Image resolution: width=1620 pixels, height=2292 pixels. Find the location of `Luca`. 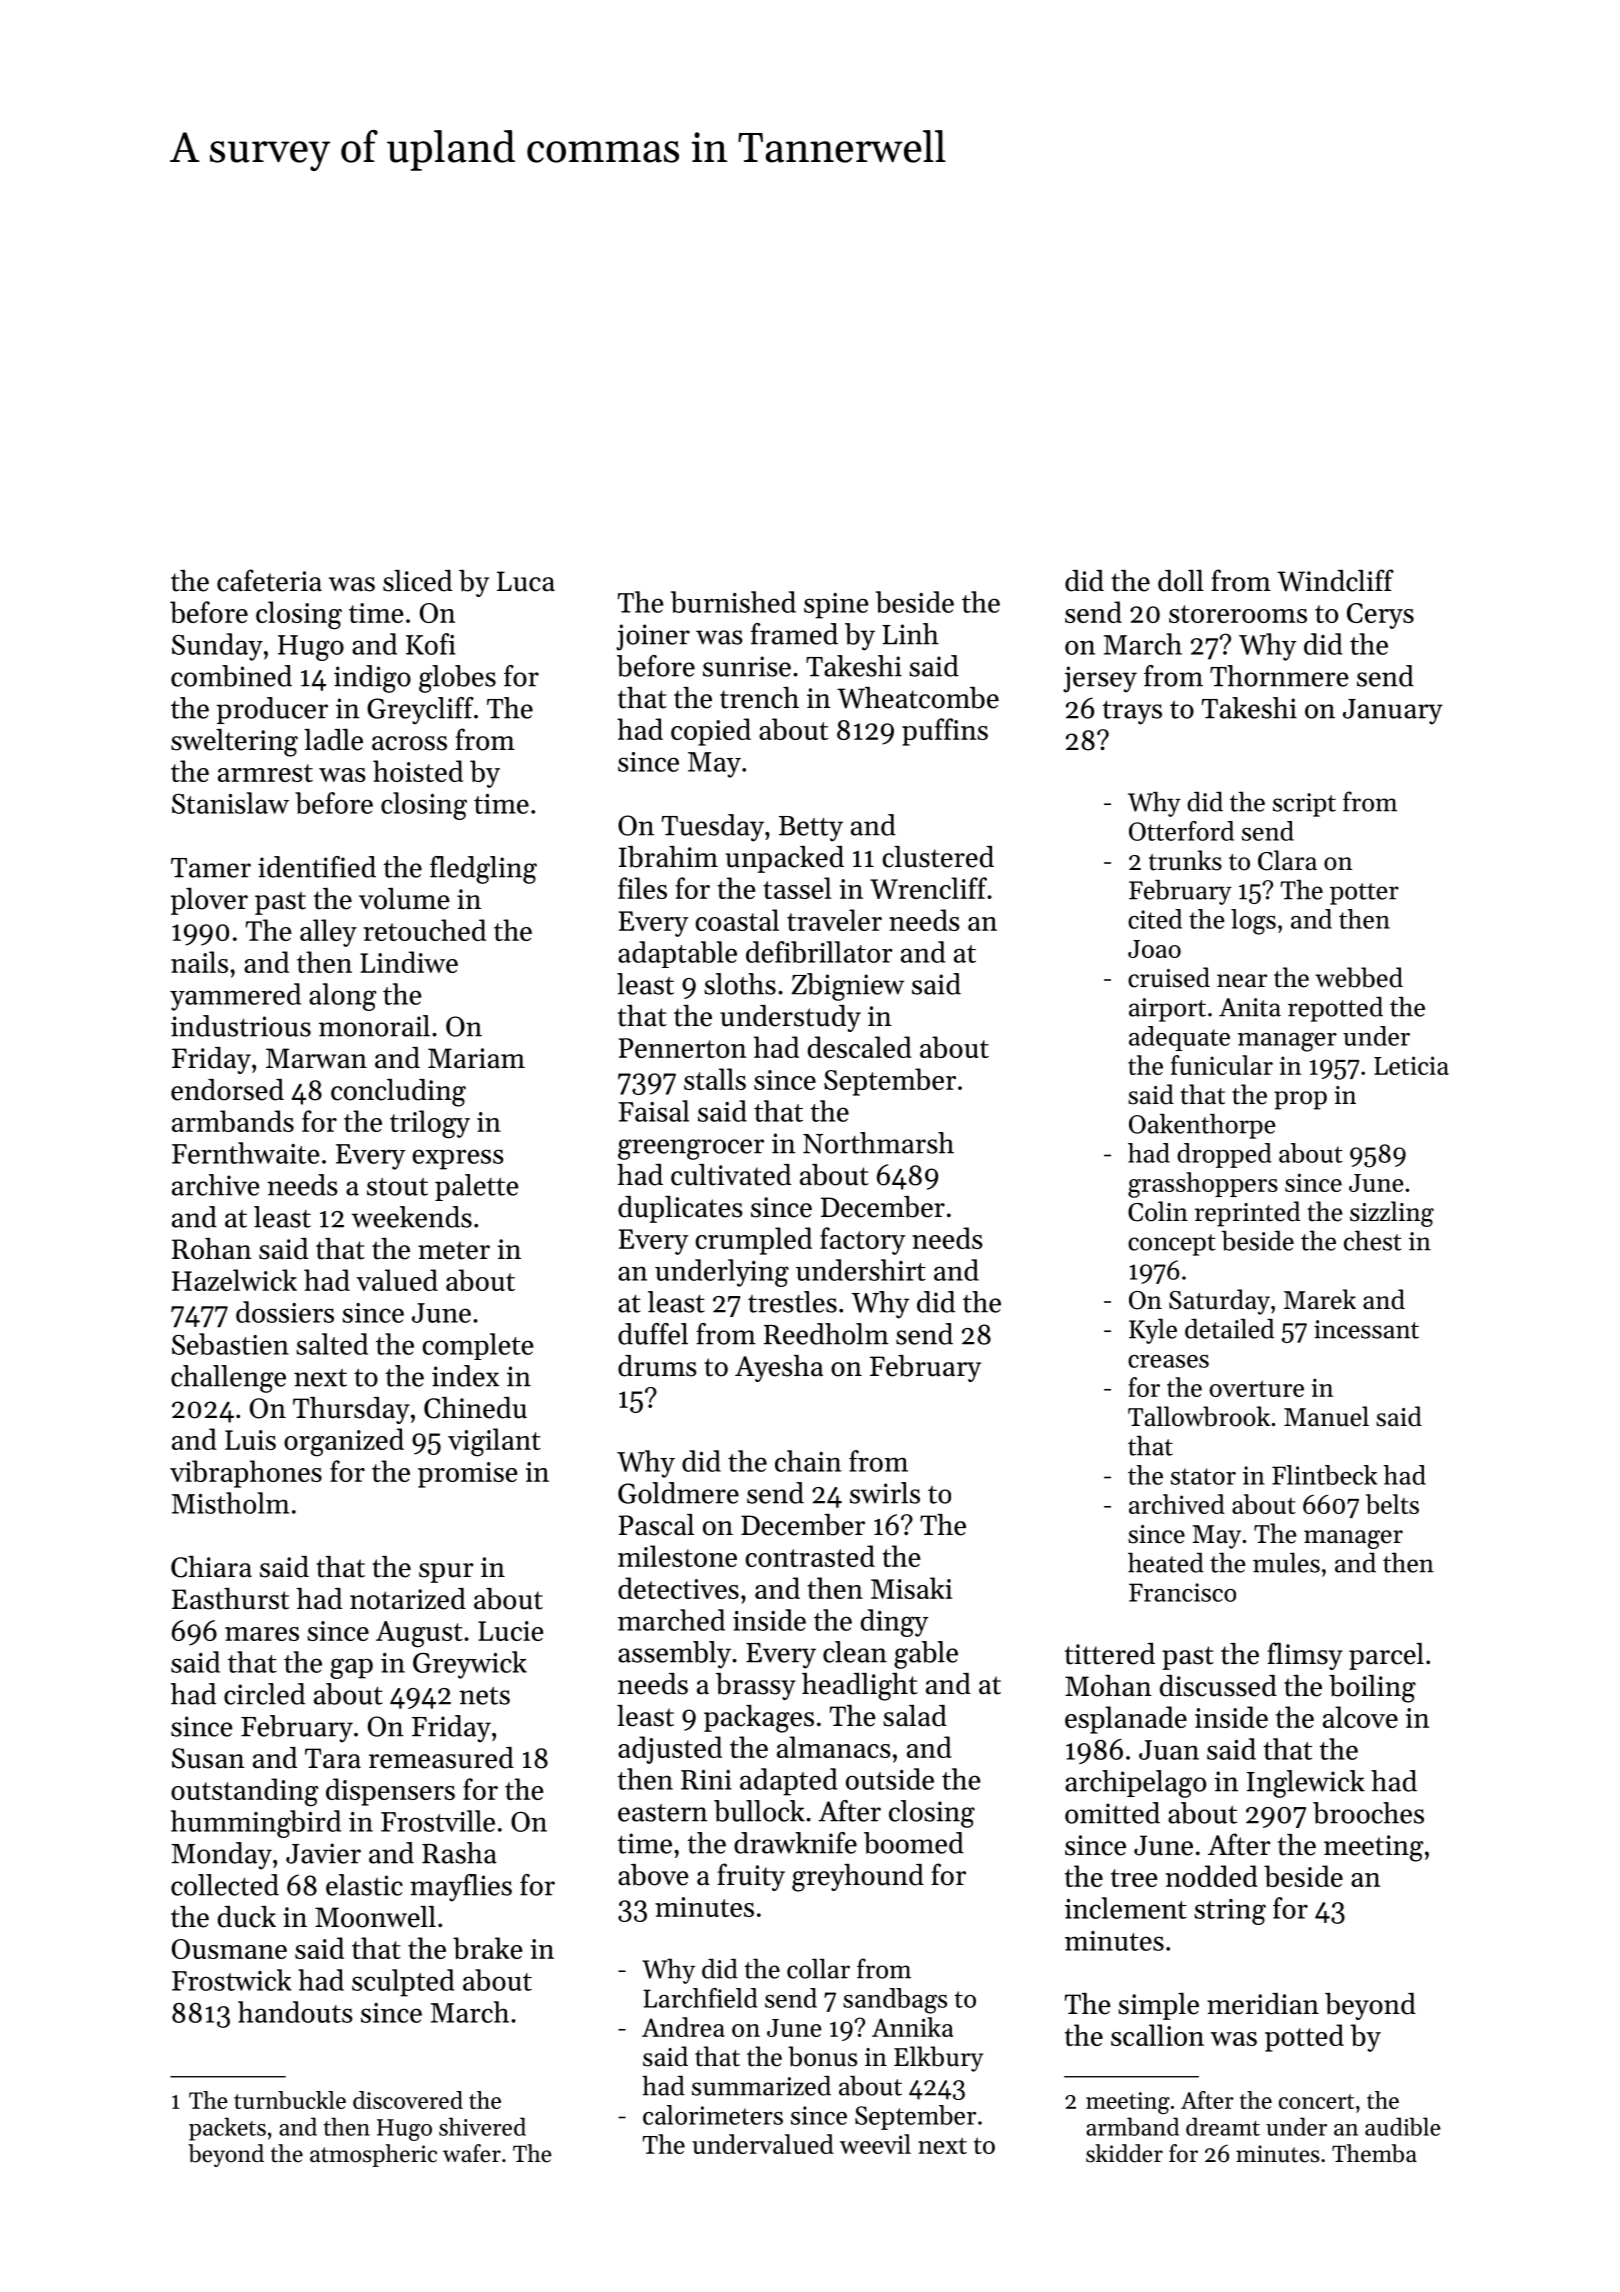

Luca is located at coordinates (526, 581).
